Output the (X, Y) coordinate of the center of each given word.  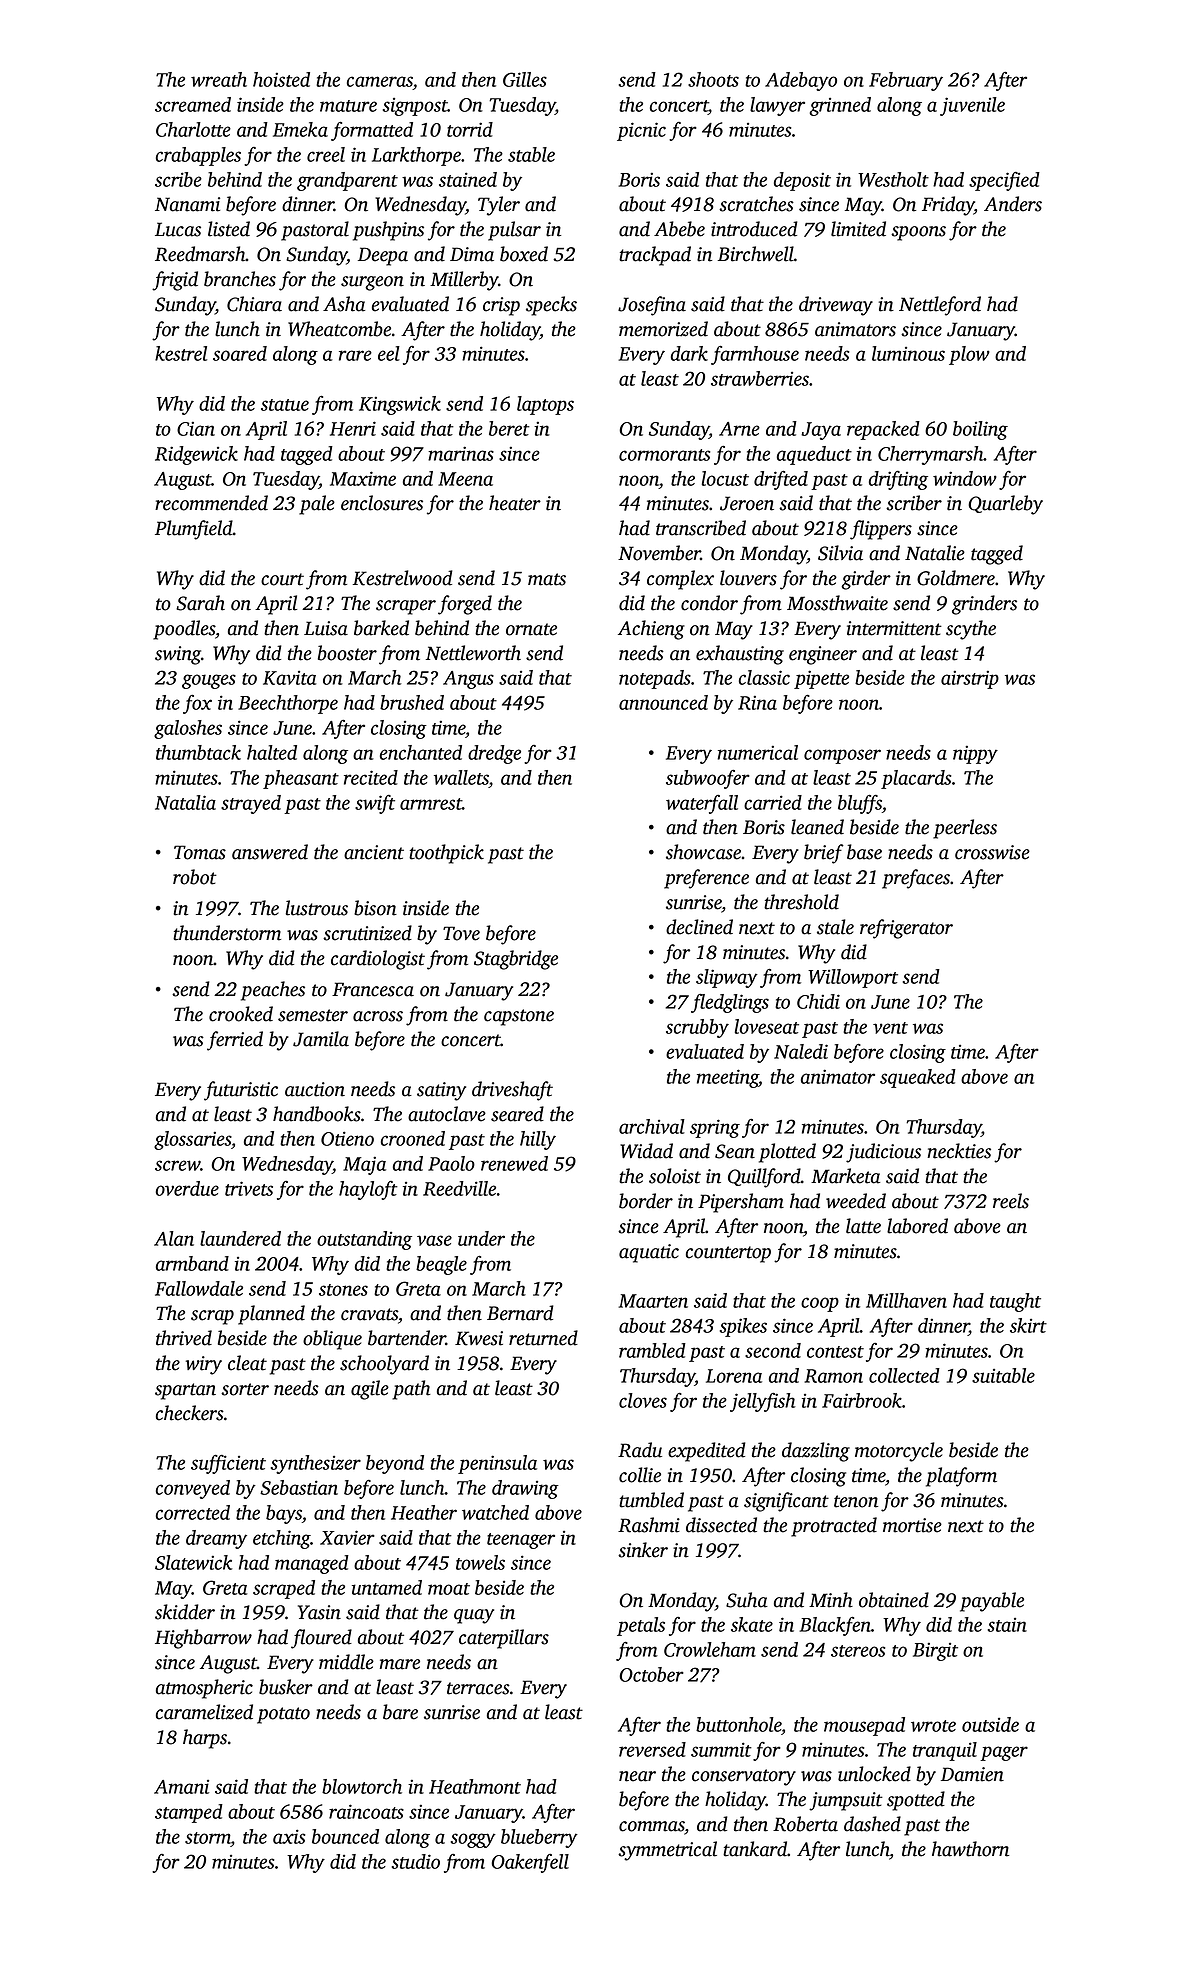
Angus (468, 680)
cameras (380, 81)
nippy (975, 755)
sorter (245, 1389)
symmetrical (667, 1851)
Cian (196, 429)
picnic (641, 131)
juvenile (972, 106)
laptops (545, 405)
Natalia (185, 802)
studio (416, 1861)
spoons (918, 233)
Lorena (734, 1376)
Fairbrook (862, 1400)
